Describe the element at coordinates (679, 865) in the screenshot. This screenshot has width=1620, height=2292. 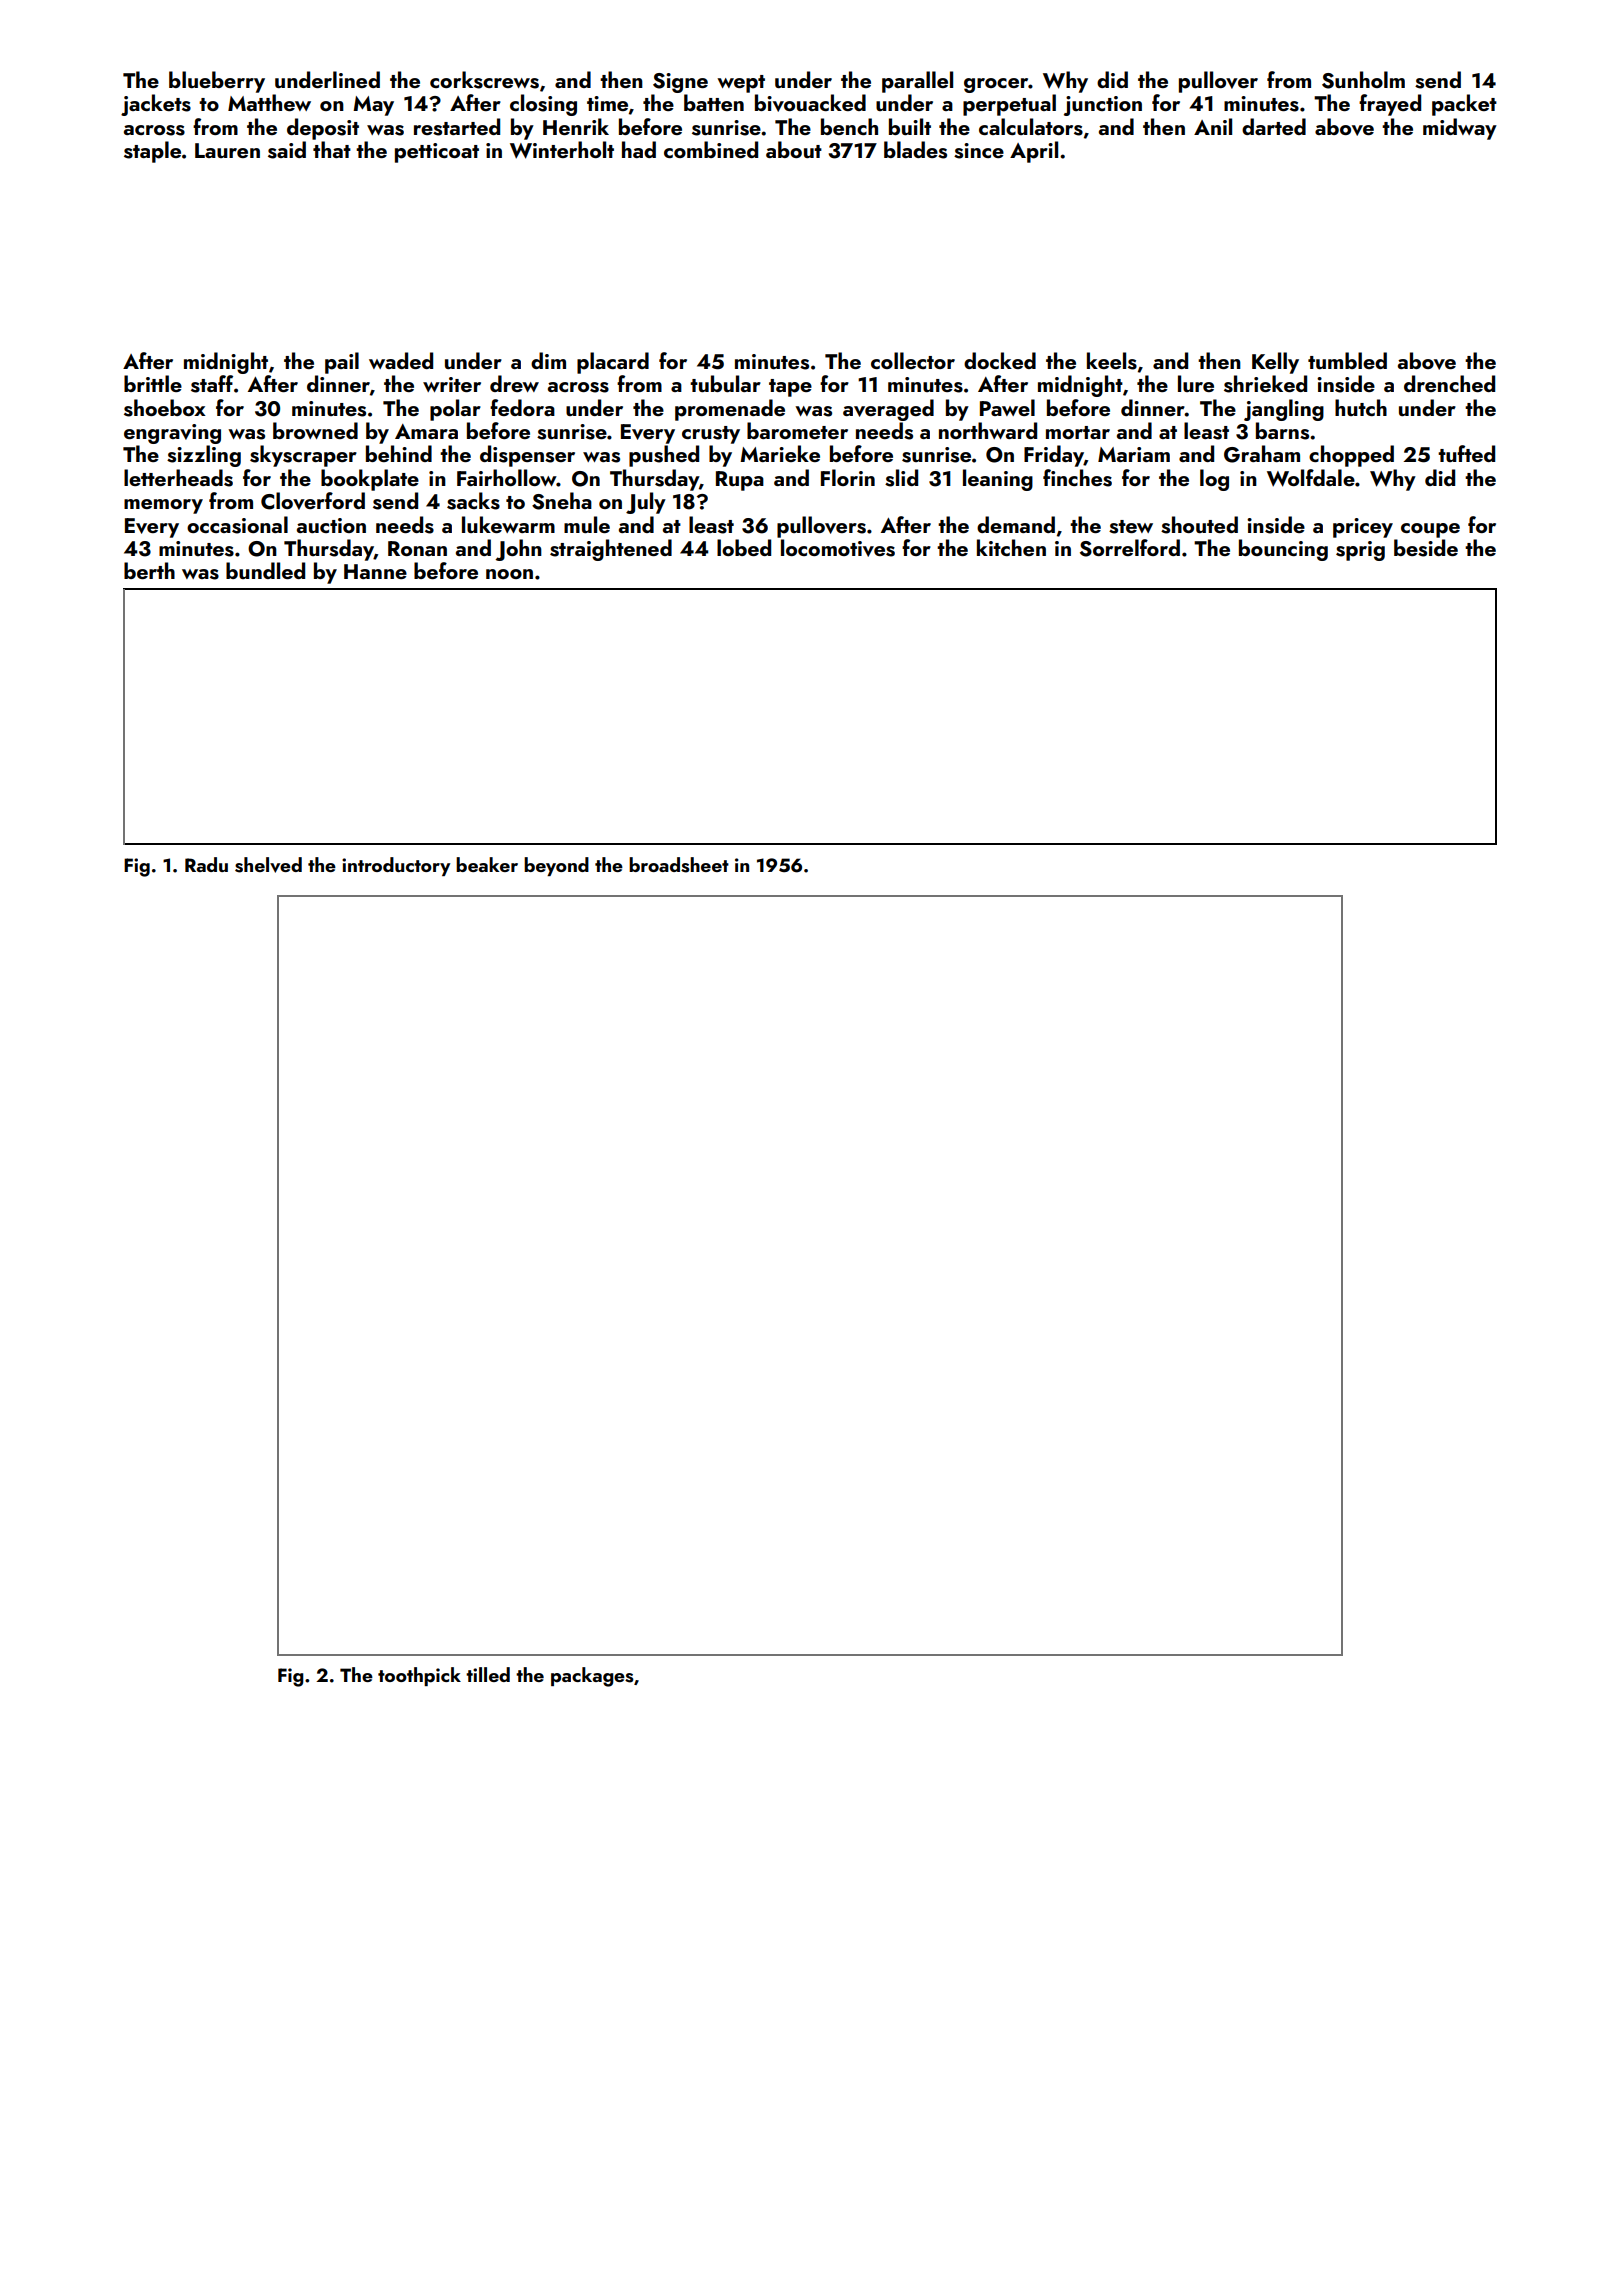
I see `broadsheet` at that location.
